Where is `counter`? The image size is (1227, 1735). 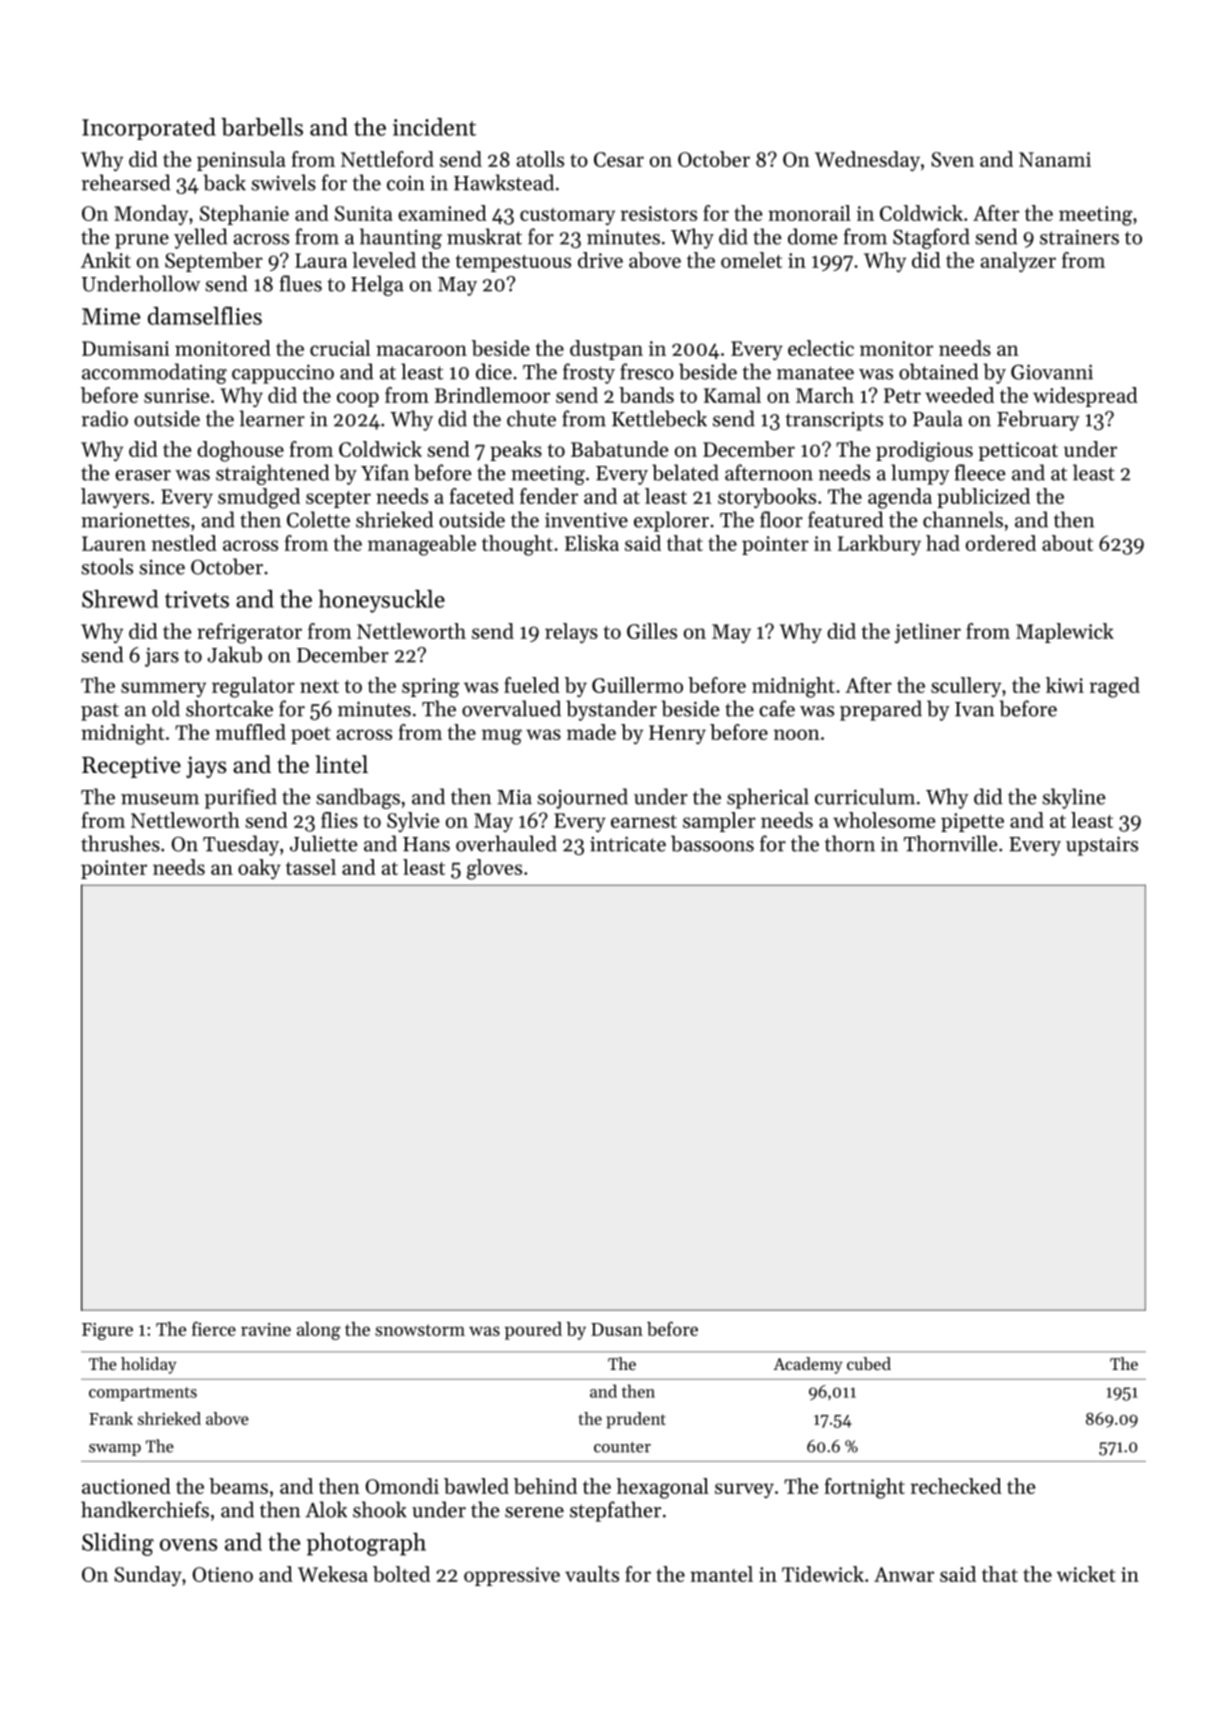 counter is located at coordinates (622, 1447).
